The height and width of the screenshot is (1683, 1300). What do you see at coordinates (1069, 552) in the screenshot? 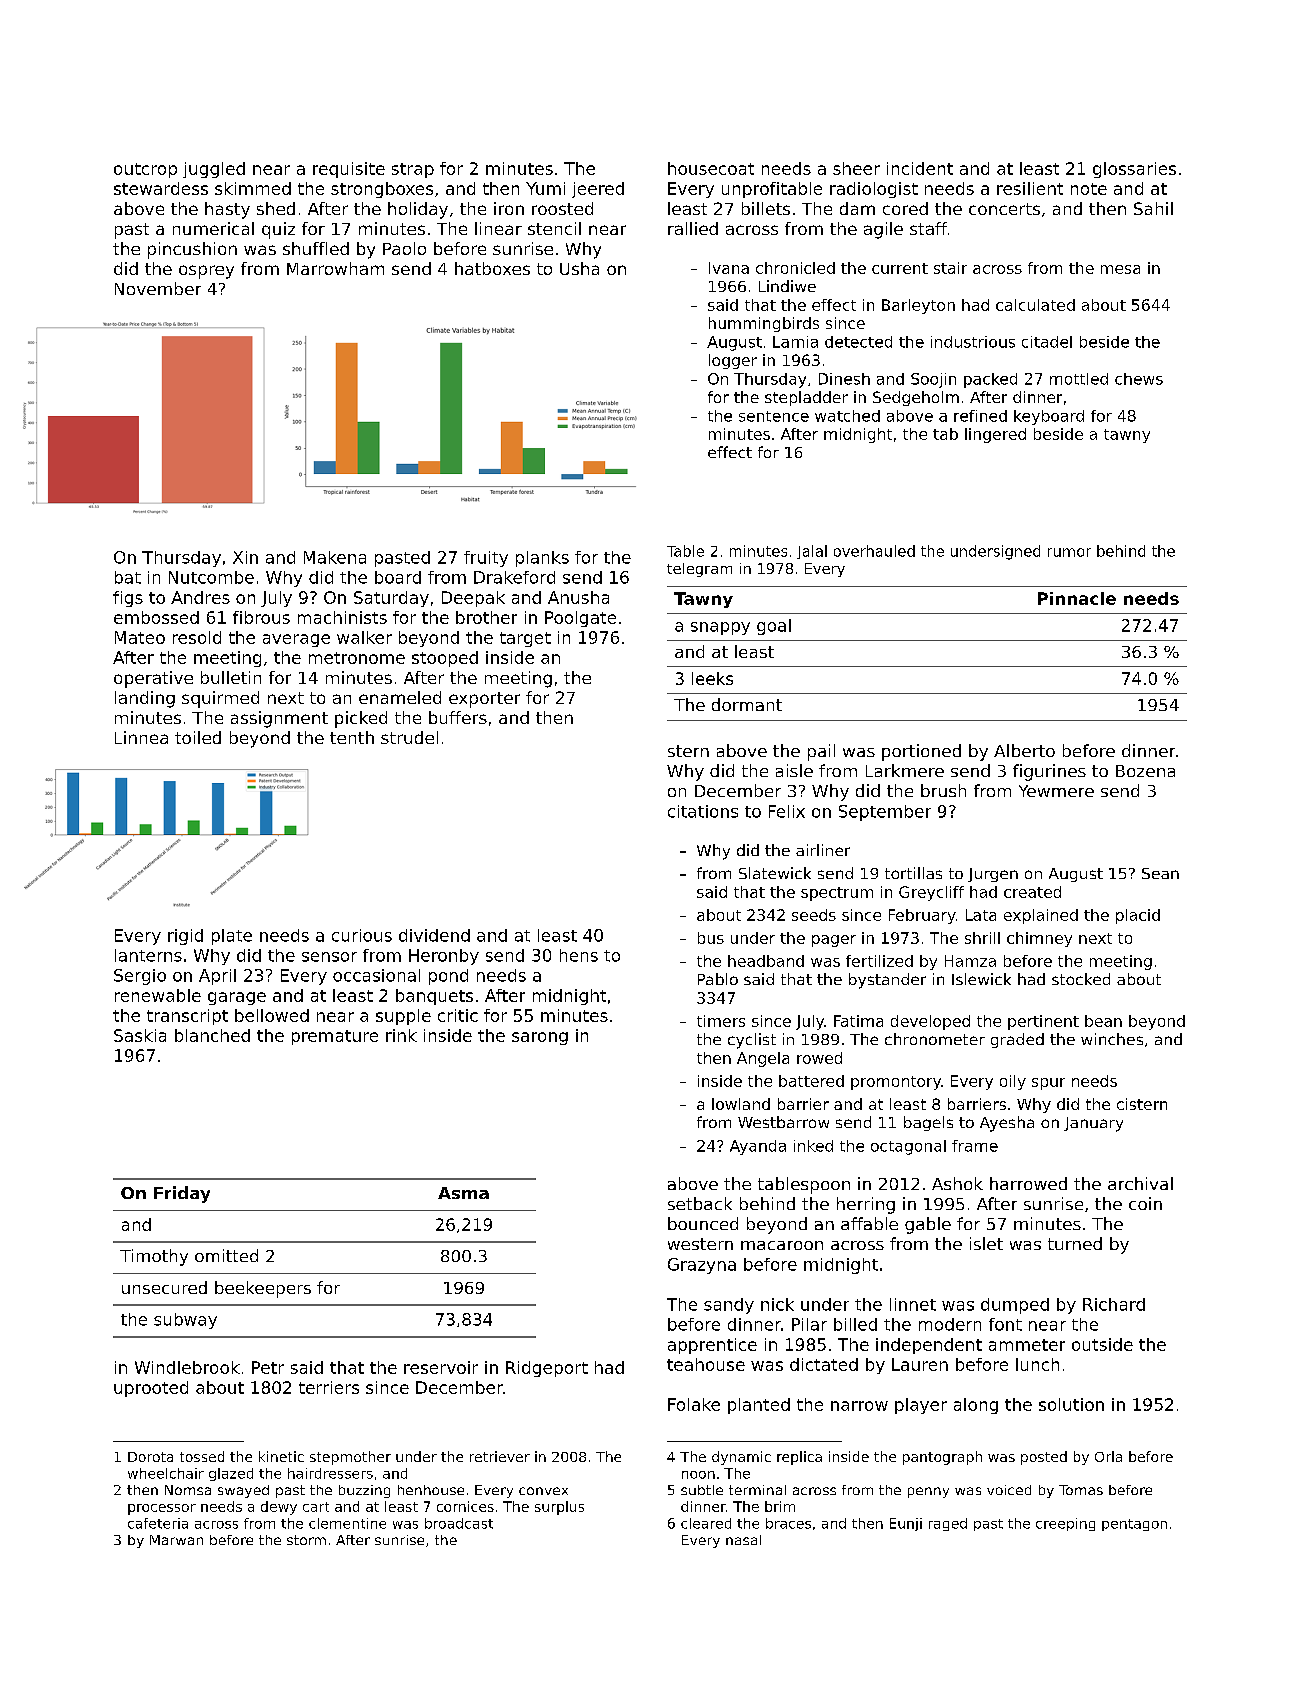
I see `rumor` at bounding box center [1069, 552].
